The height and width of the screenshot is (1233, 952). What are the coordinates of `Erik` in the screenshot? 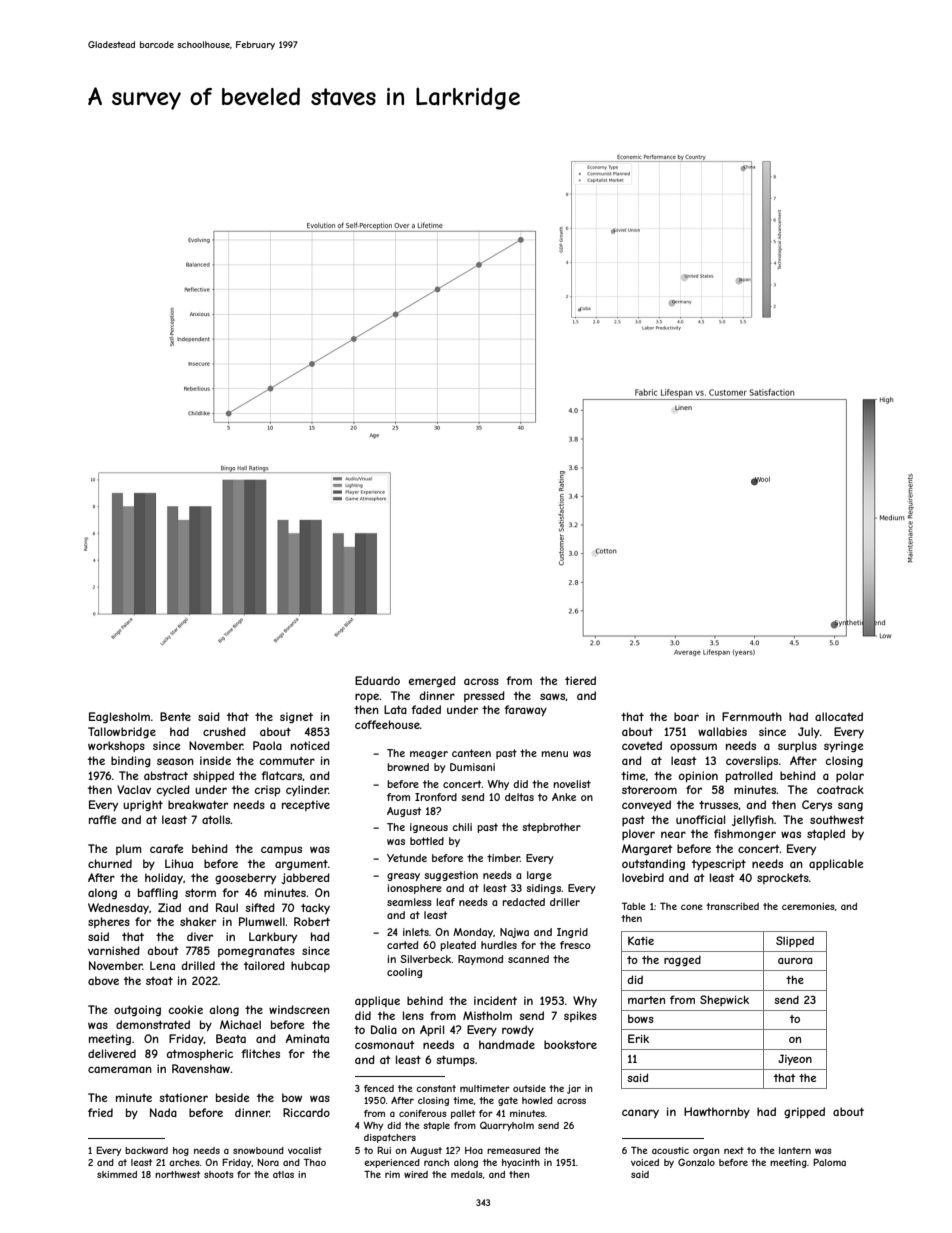 It's located at (638, 1038).
